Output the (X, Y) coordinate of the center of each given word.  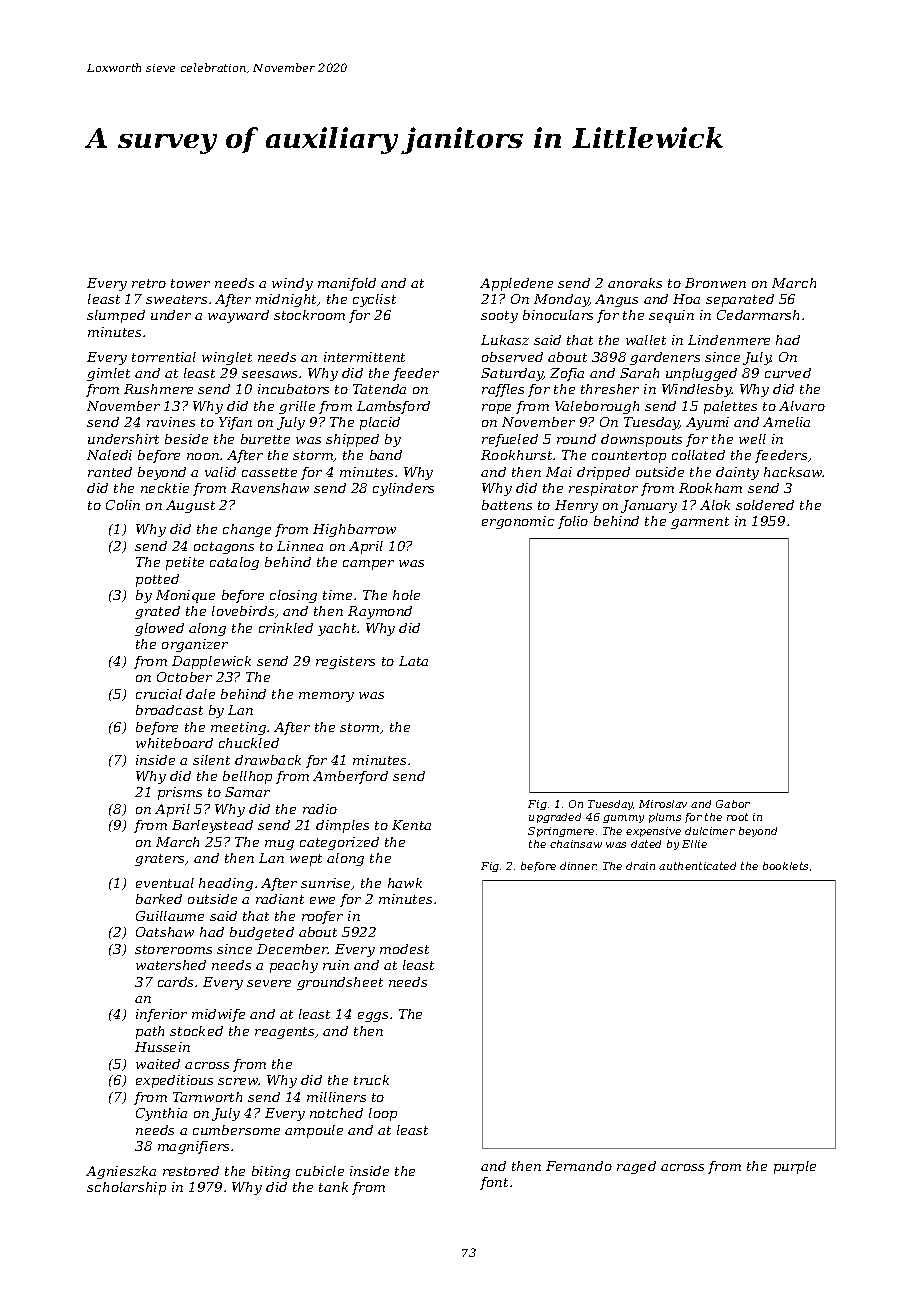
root (737, 817)
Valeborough (597, 407)
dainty (737, 473)
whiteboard (174, 743)
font (494, 1183)
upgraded (555, 818)
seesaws (269, 374)
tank (333, 1187)
